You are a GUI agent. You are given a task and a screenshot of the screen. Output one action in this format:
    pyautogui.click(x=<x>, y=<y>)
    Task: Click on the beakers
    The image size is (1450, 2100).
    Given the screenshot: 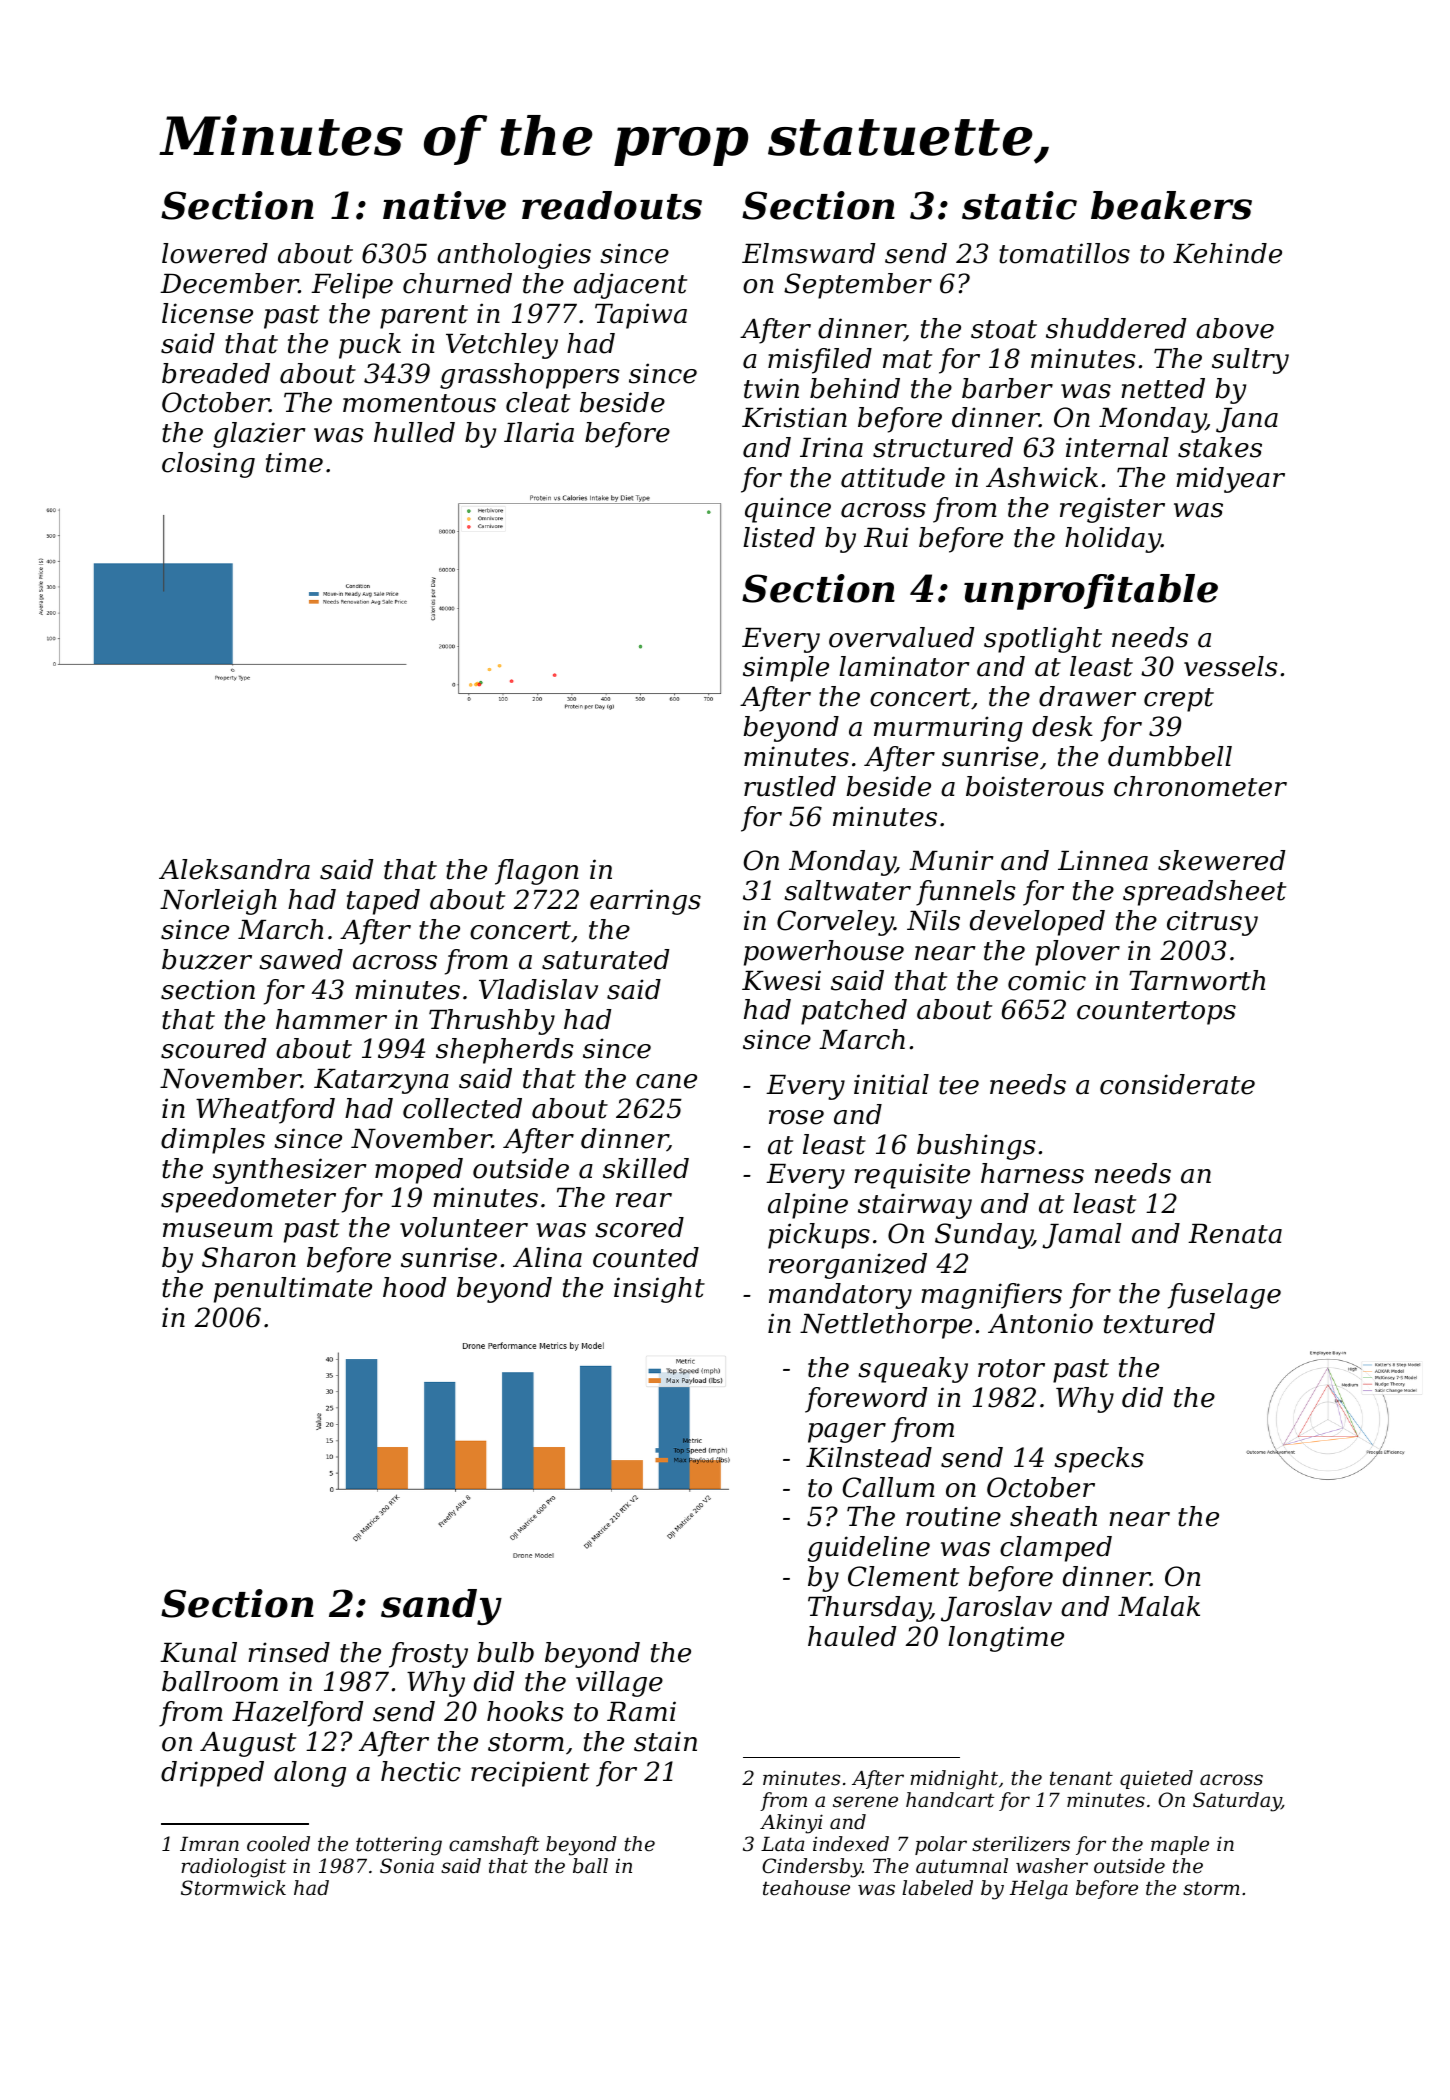 What is the action you would take?
    pyautogui.click(x=1171, y=205)
